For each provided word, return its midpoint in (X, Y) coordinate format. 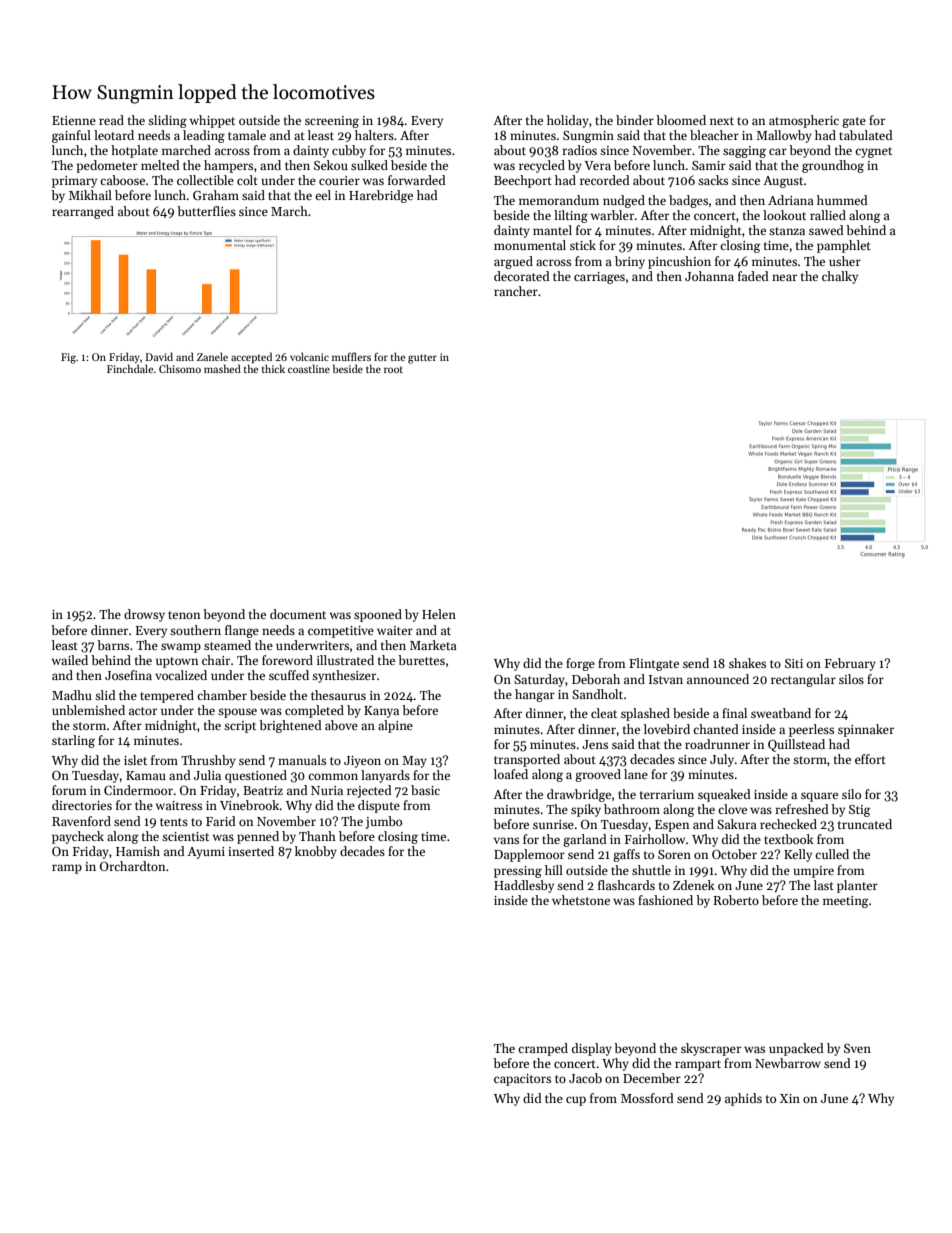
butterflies (206, 211)
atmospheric (804, 121)
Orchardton (132, 866)
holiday (568, 121)
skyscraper (711, 1049)
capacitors (522, 1080)
